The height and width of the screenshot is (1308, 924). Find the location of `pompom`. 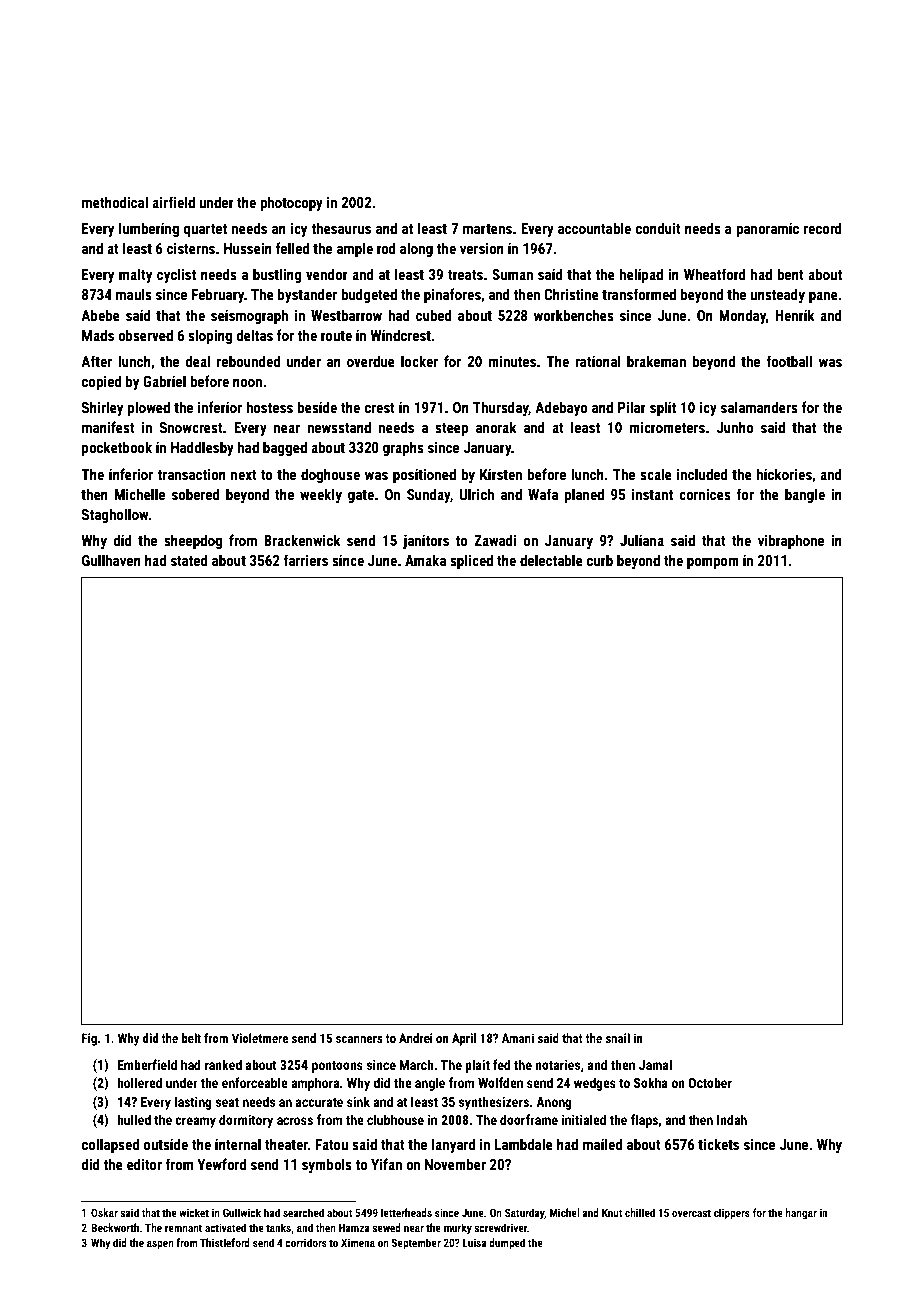

pompom is located at coordinates (713, 563).
